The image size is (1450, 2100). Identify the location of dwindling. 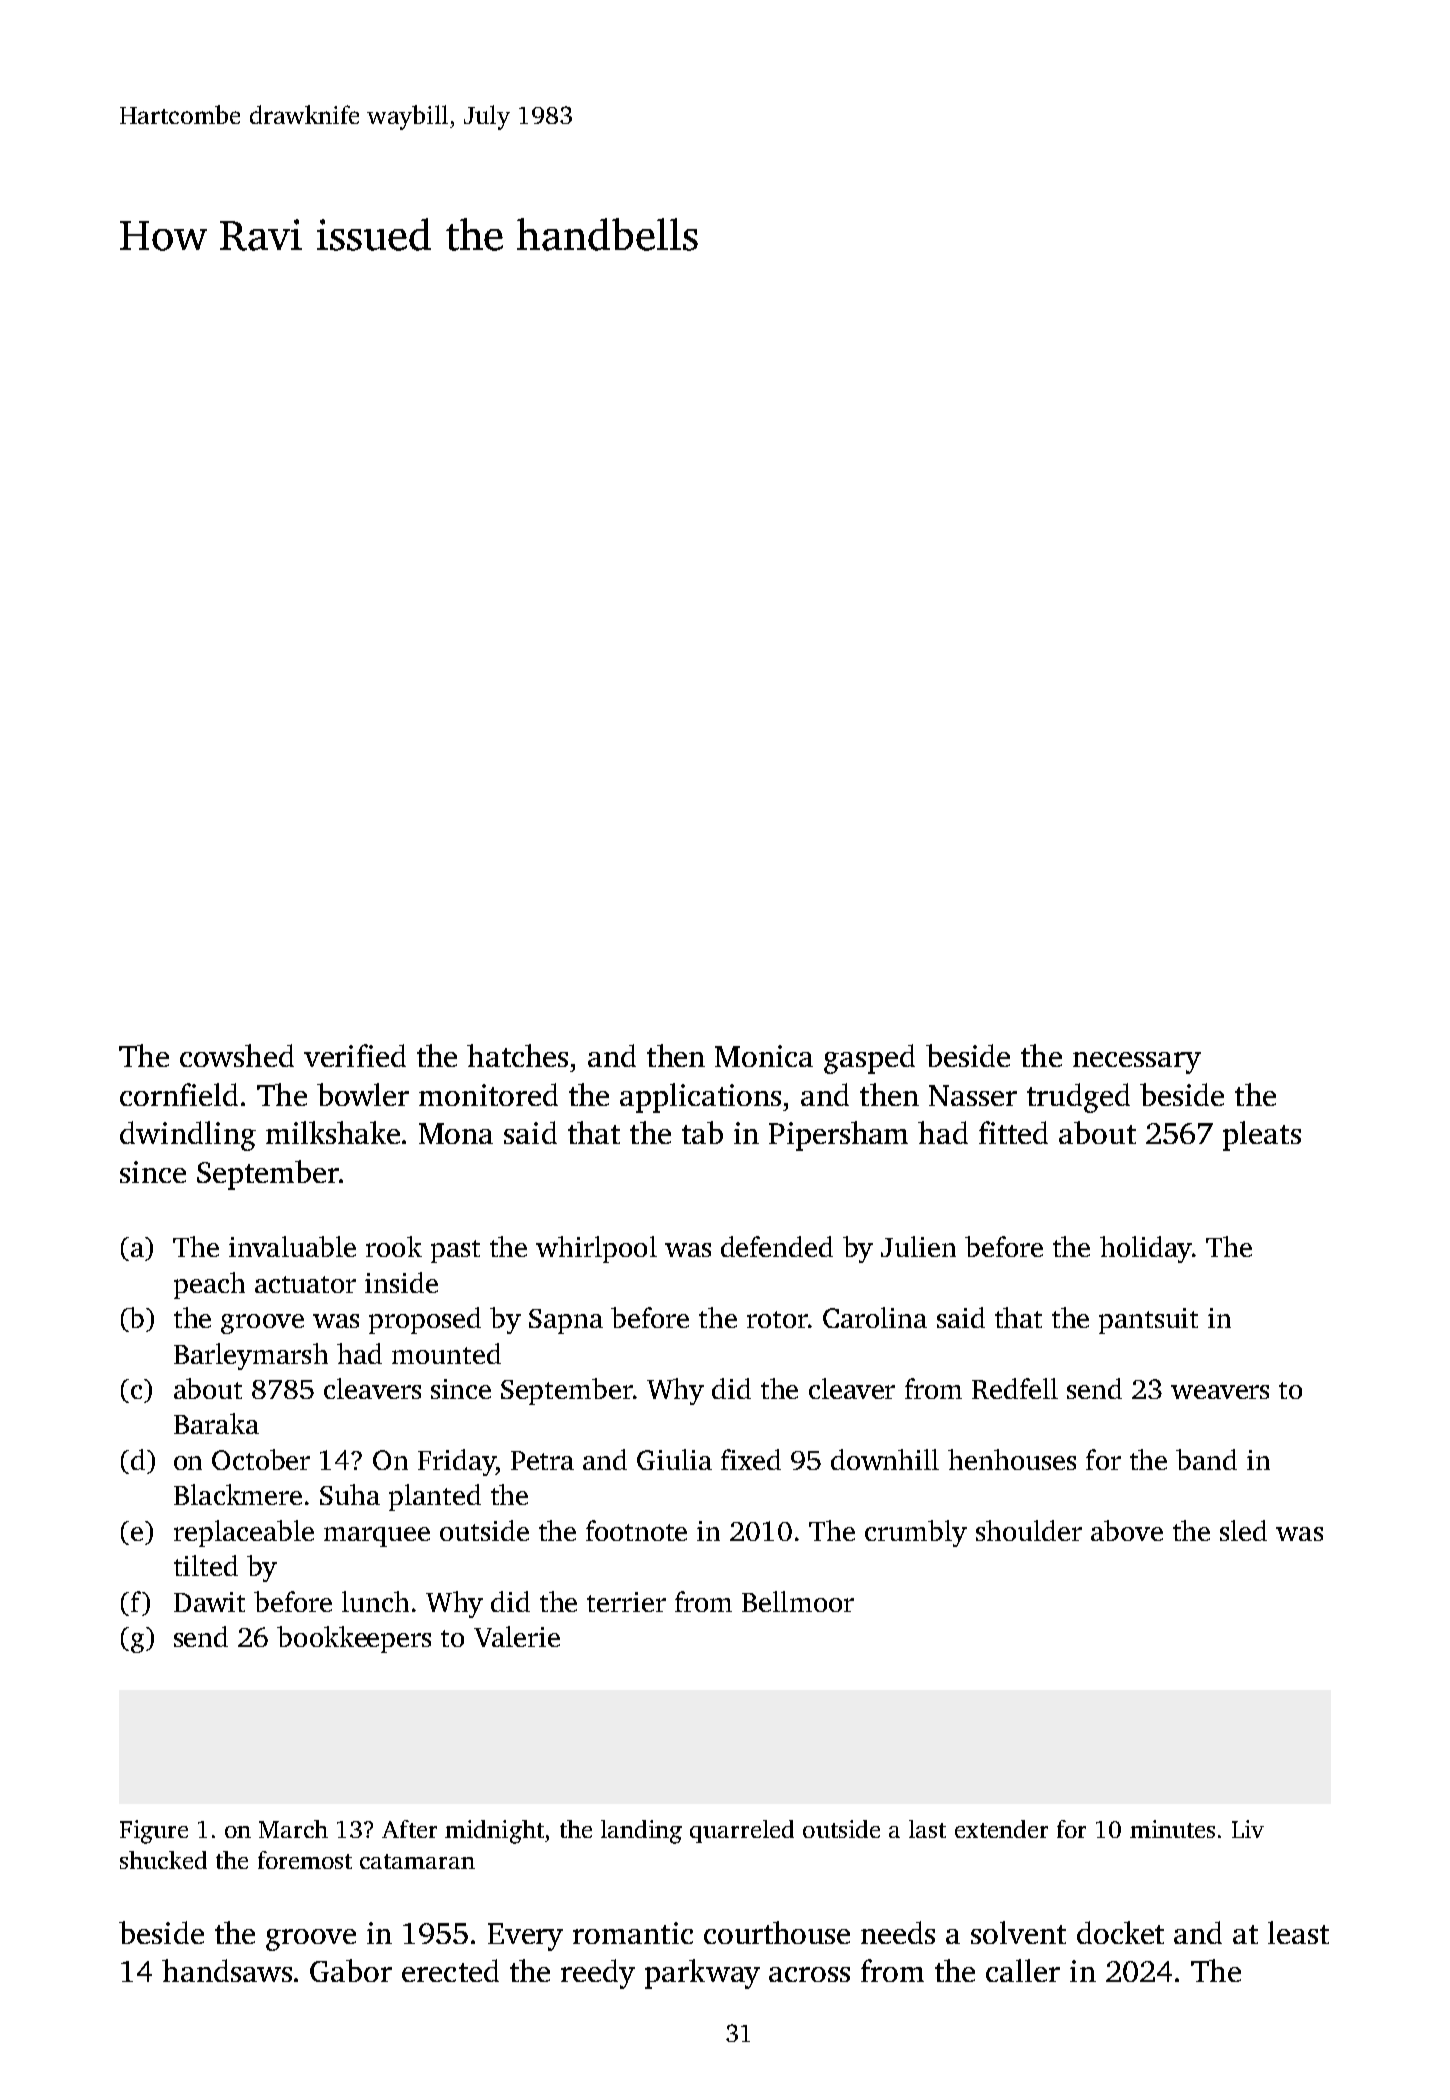
(188, 1136).
